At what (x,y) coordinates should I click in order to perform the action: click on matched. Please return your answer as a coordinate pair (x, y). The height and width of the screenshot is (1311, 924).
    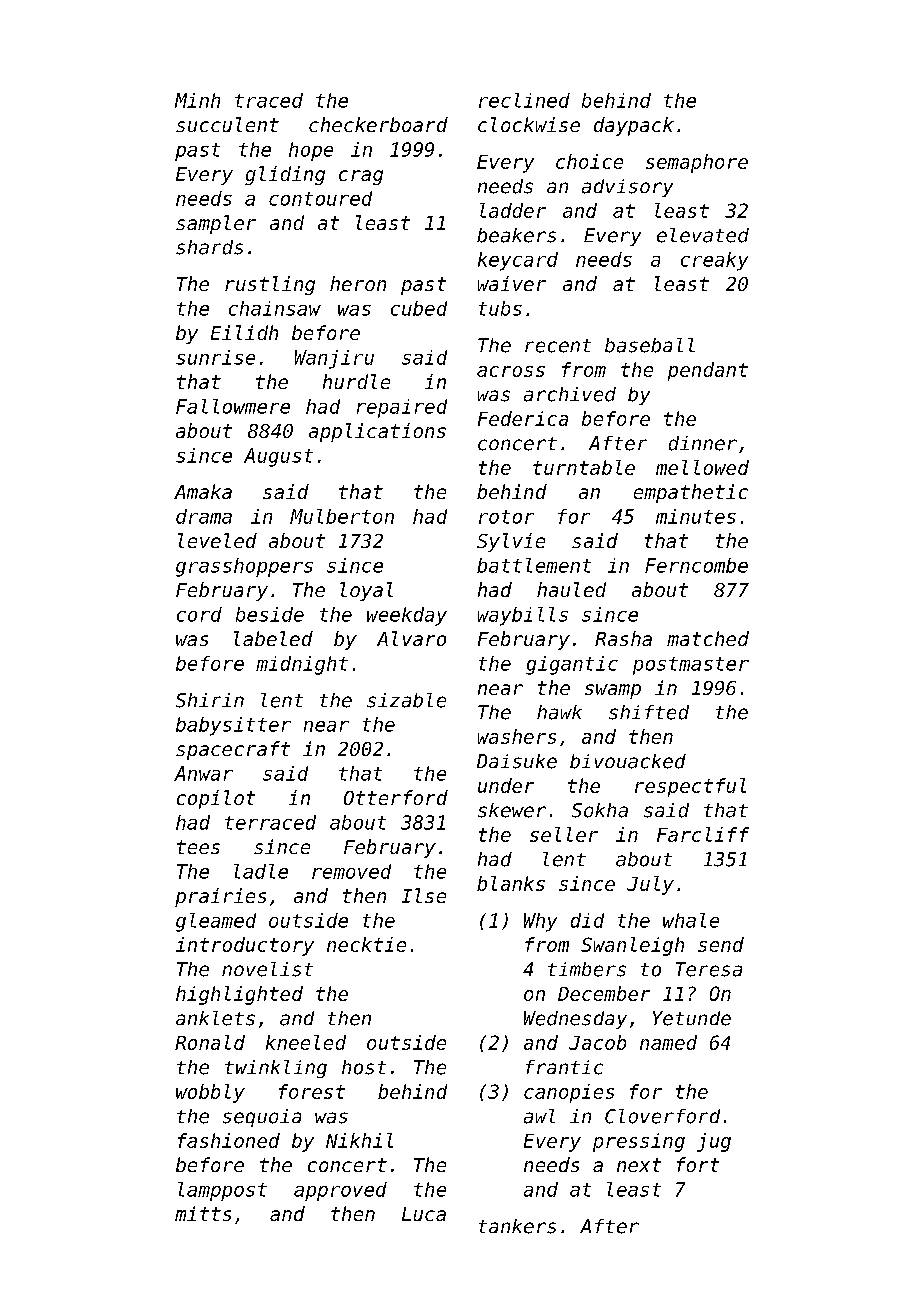
    Looking at the image, I should click on (708, 638).
